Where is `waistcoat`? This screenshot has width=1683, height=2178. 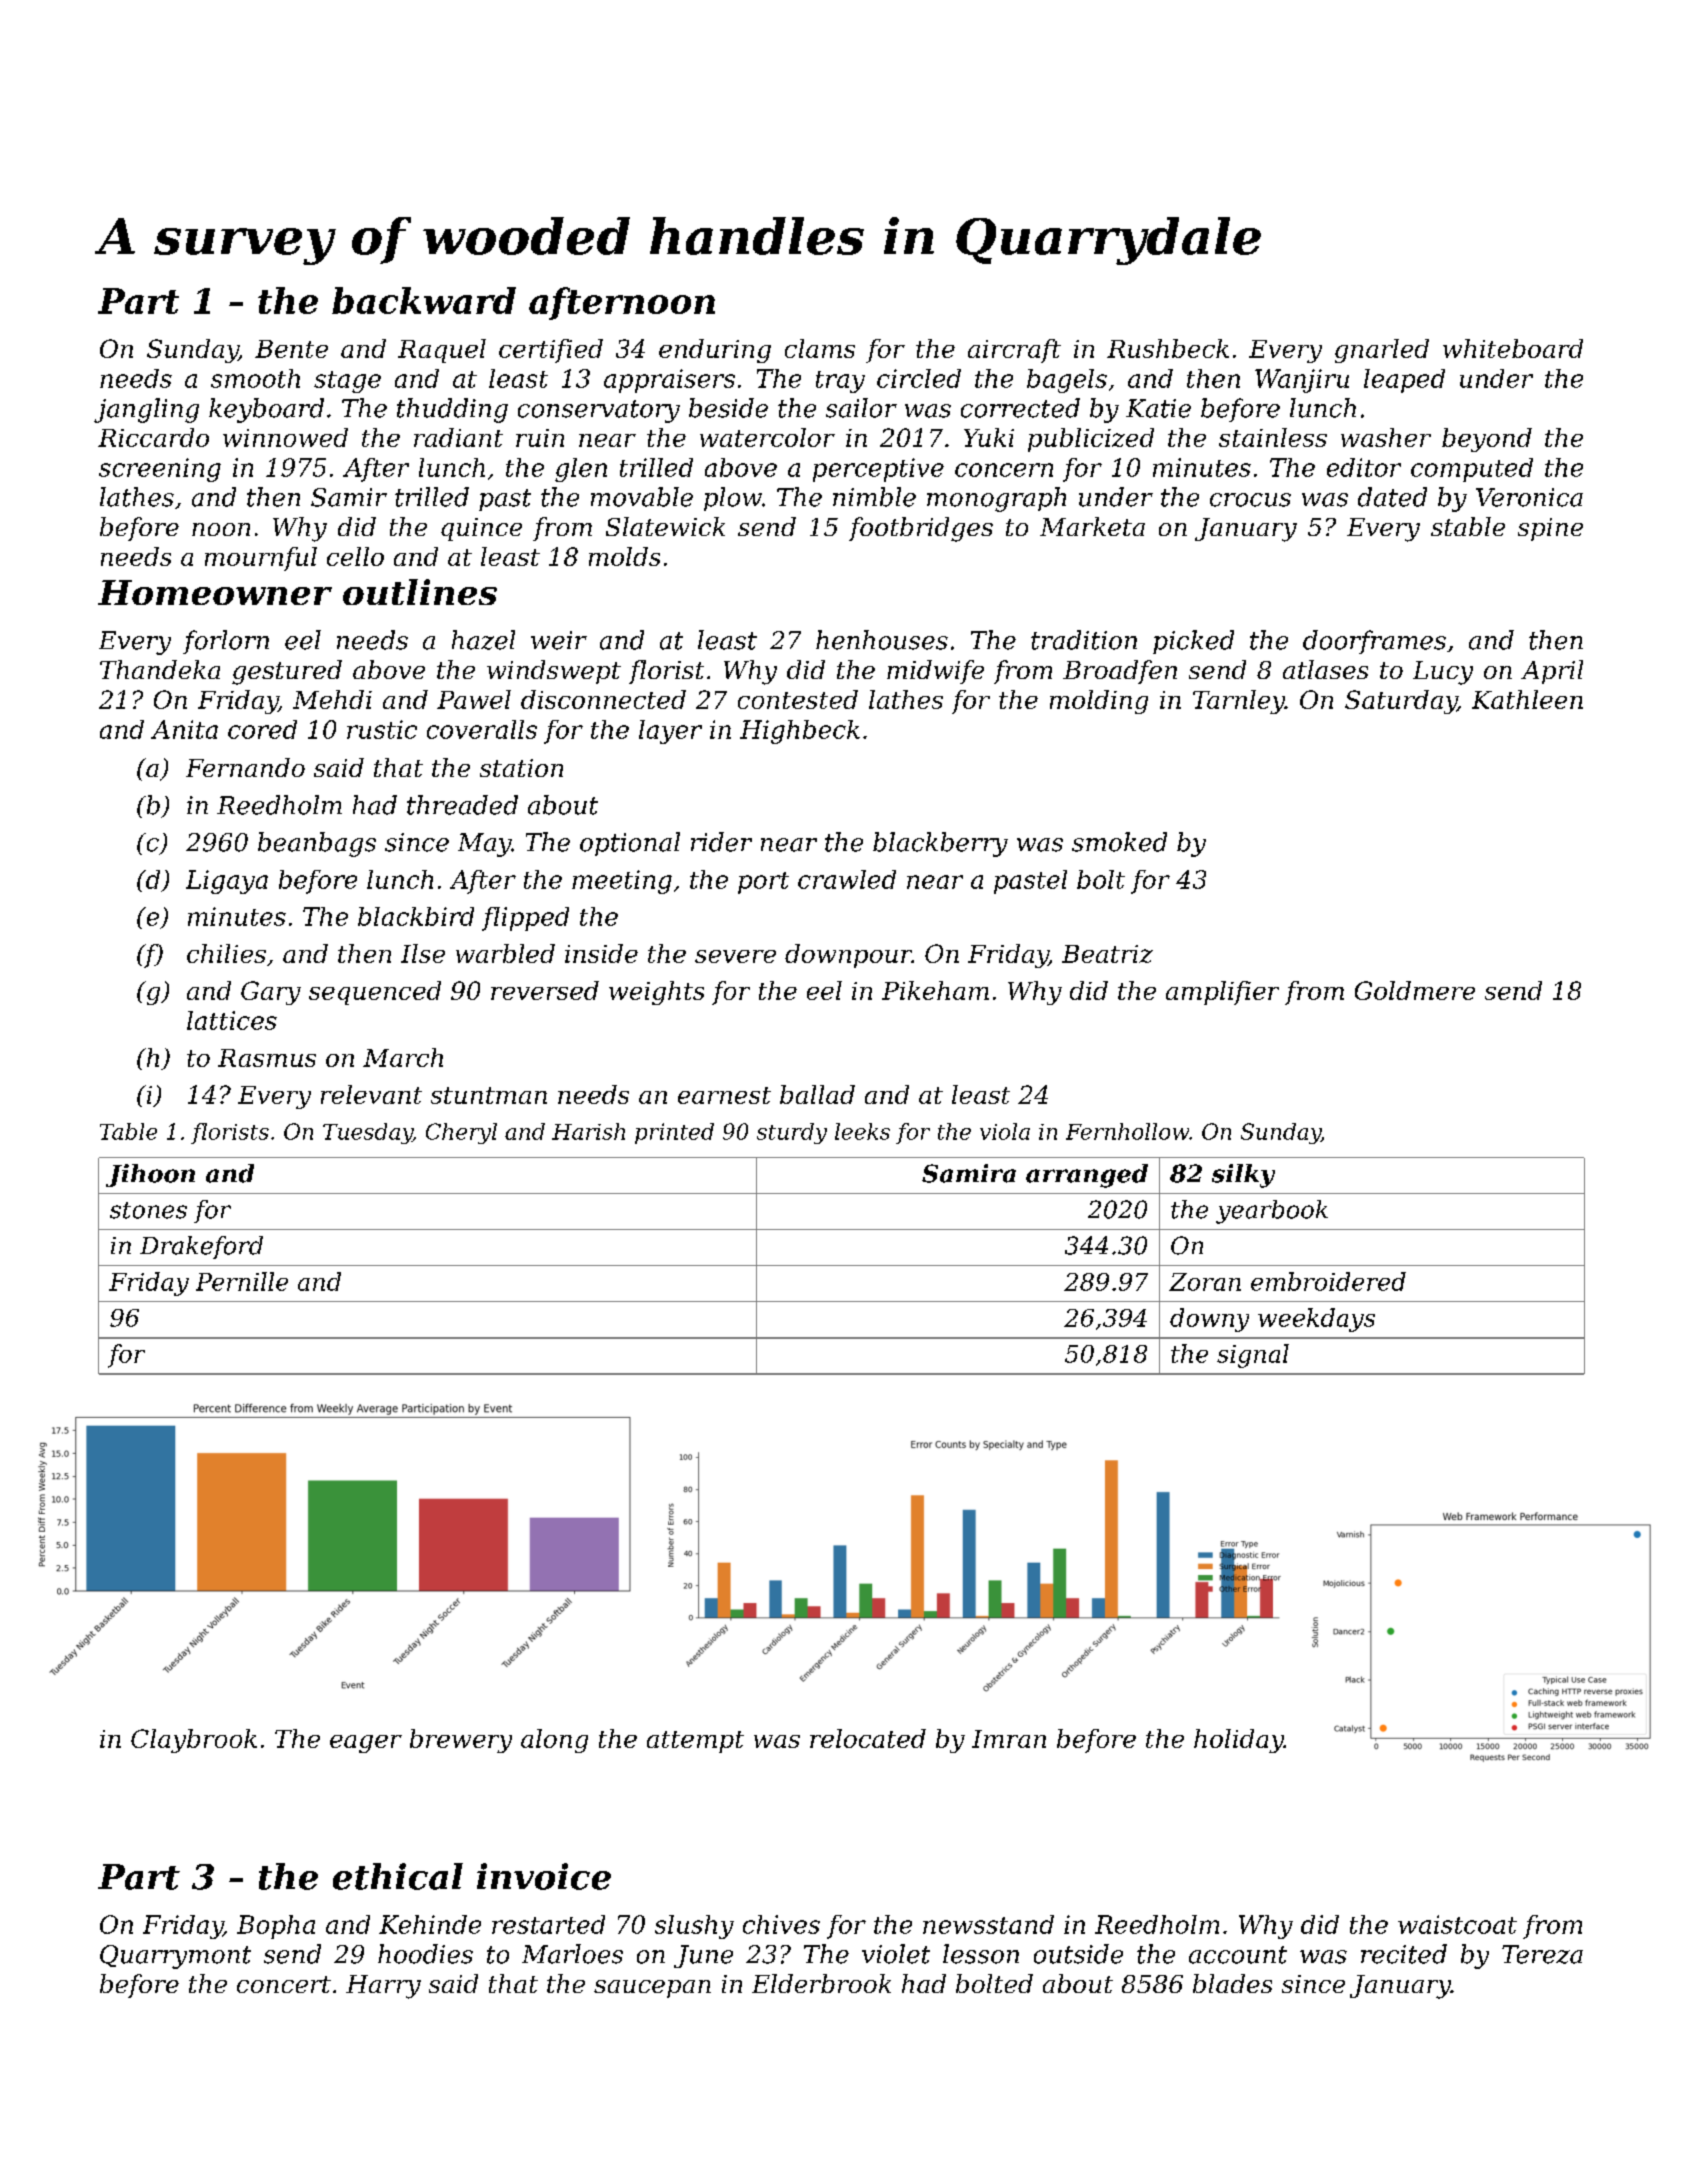 waistcoat is located at coordinates (1457, 1924).
